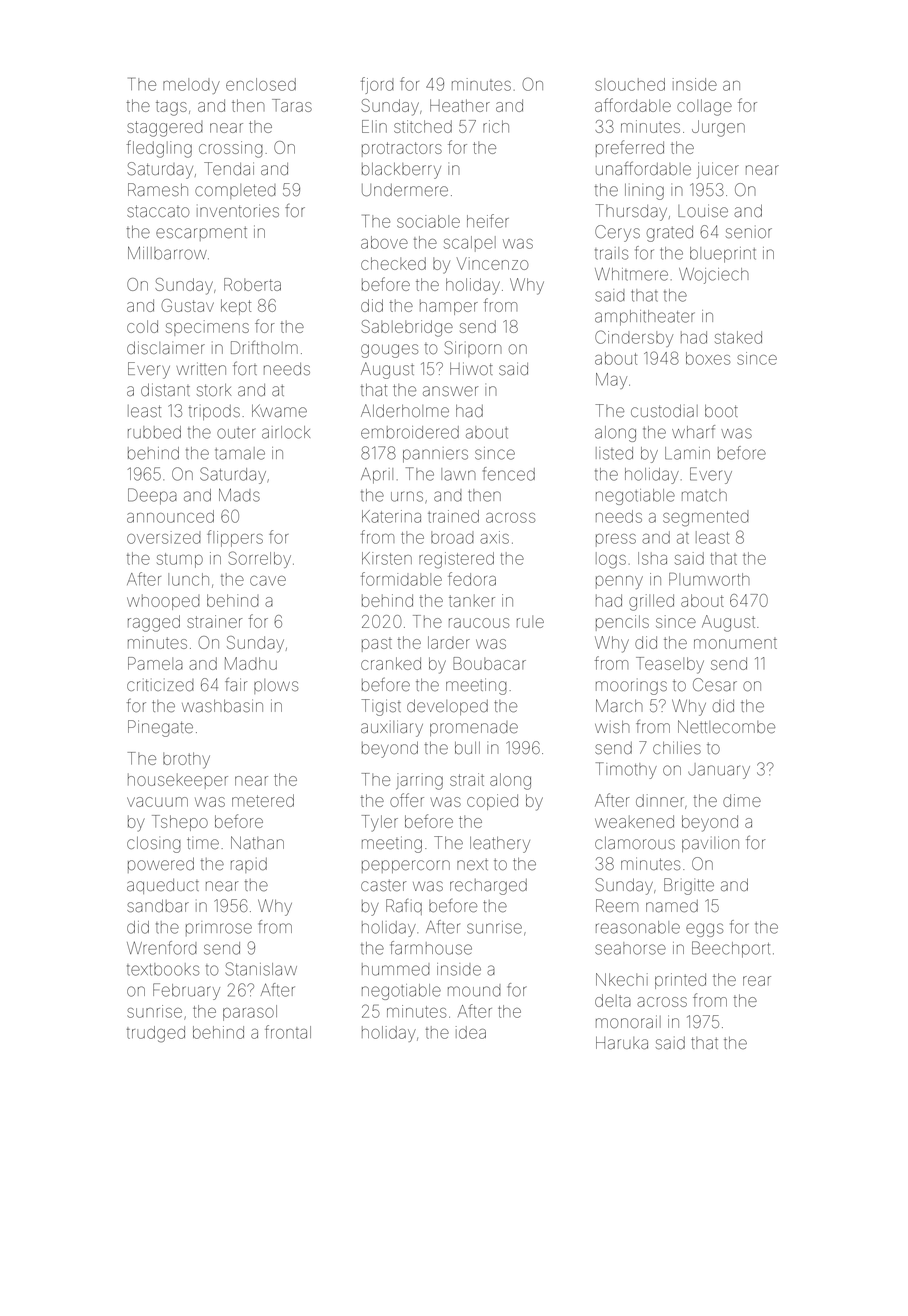  Describe the element at coordinates (160, 728) in the image. I see `Pinegate` at that location.
